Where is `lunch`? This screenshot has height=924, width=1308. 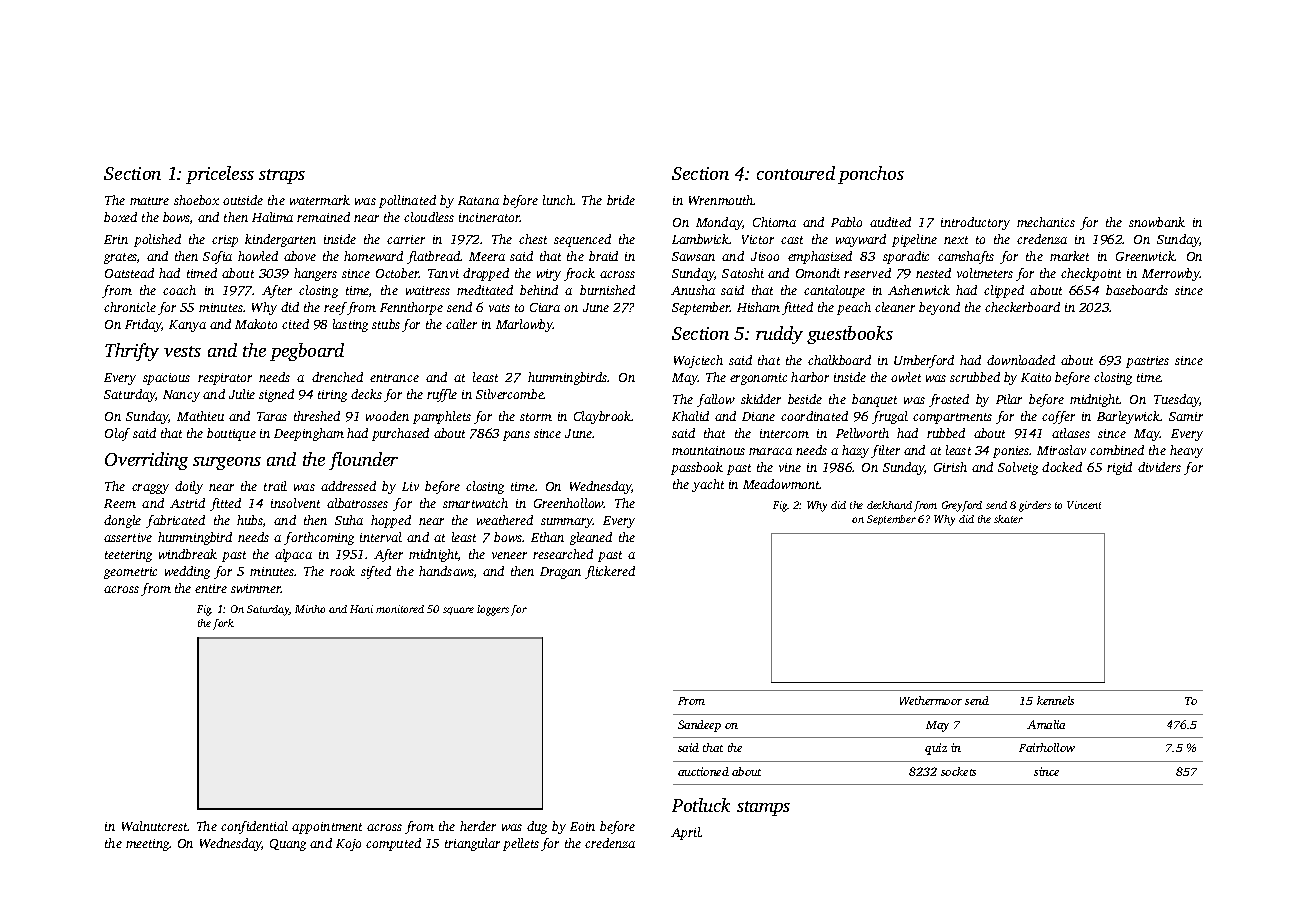
lunch is located at coordinates (558, 200).
